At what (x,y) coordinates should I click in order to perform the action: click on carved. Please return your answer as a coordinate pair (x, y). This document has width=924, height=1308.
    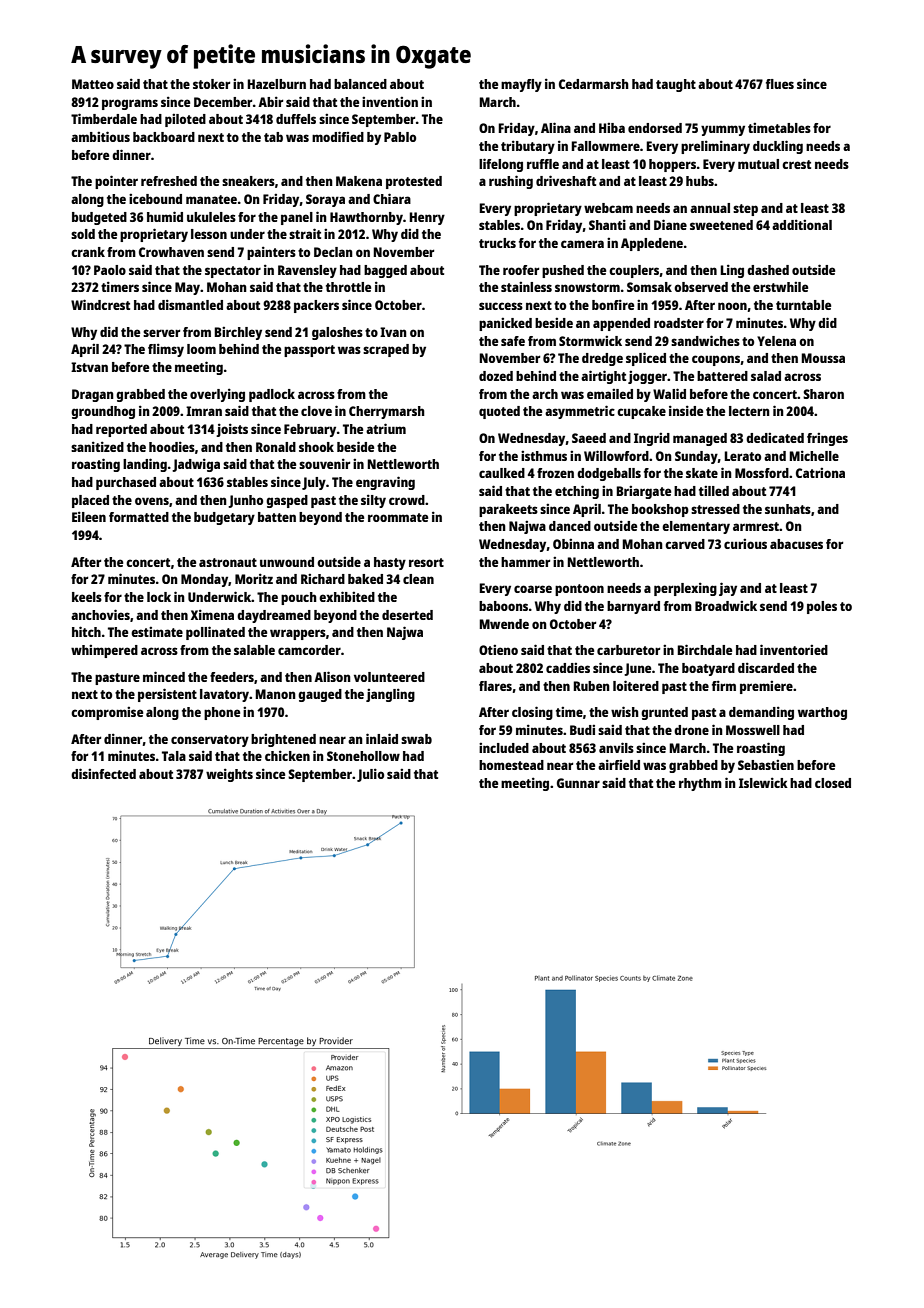
    Looking at the image, I should click on (685, 544).
